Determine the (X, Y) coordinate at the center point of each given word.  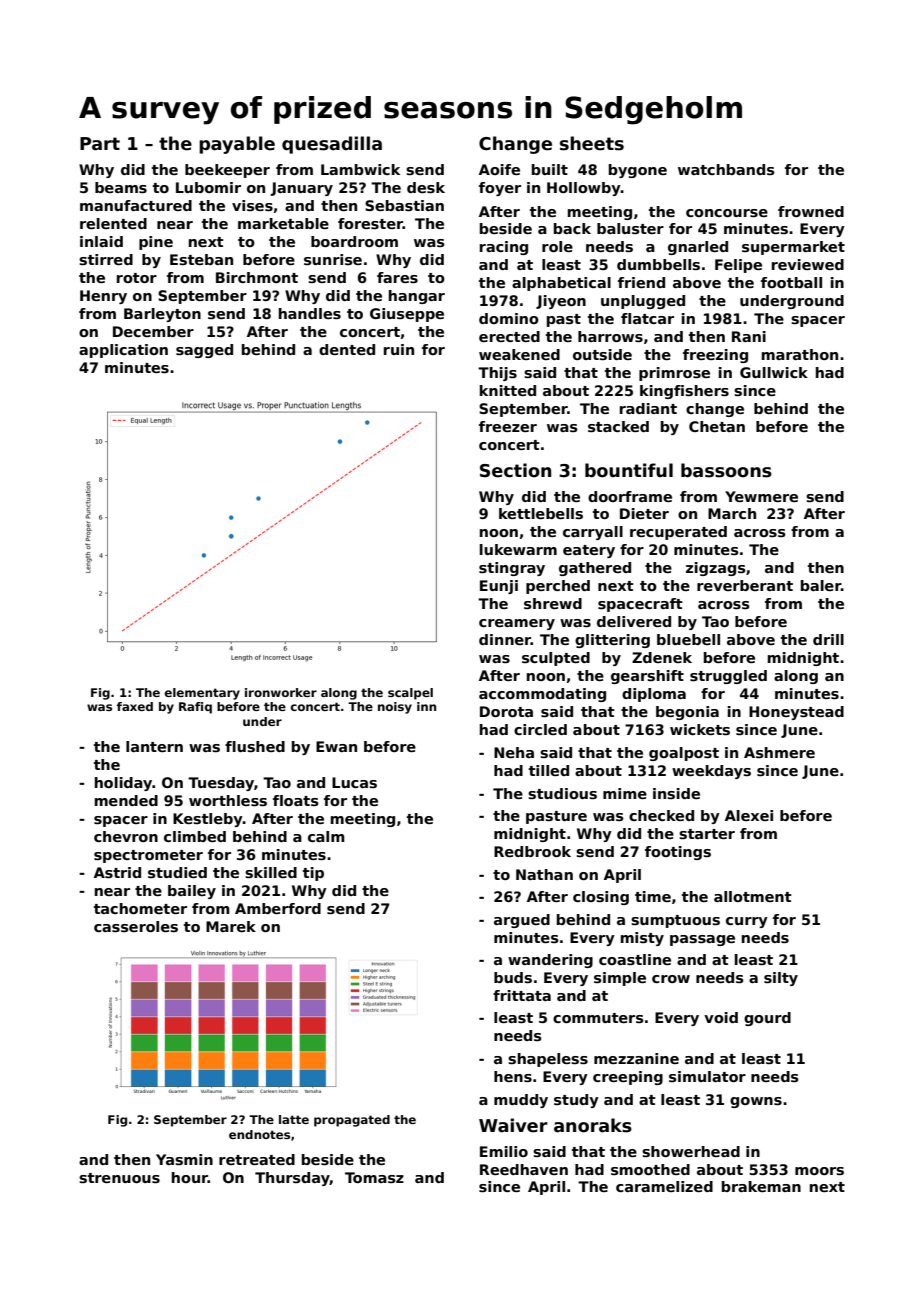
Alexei (749, 815)
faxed (135, 706)
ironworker (281, 692)
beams (121, 187)
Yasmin (184, 1159)
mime (625, 793)
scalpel (410, 694)
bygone (638, 171)
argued (522, 921)
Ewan (336, 746)
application (123, 351)
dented (347, 349)
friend (641, 282)
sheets (592, 143)
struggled (728, 677)
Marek (231, 926)
